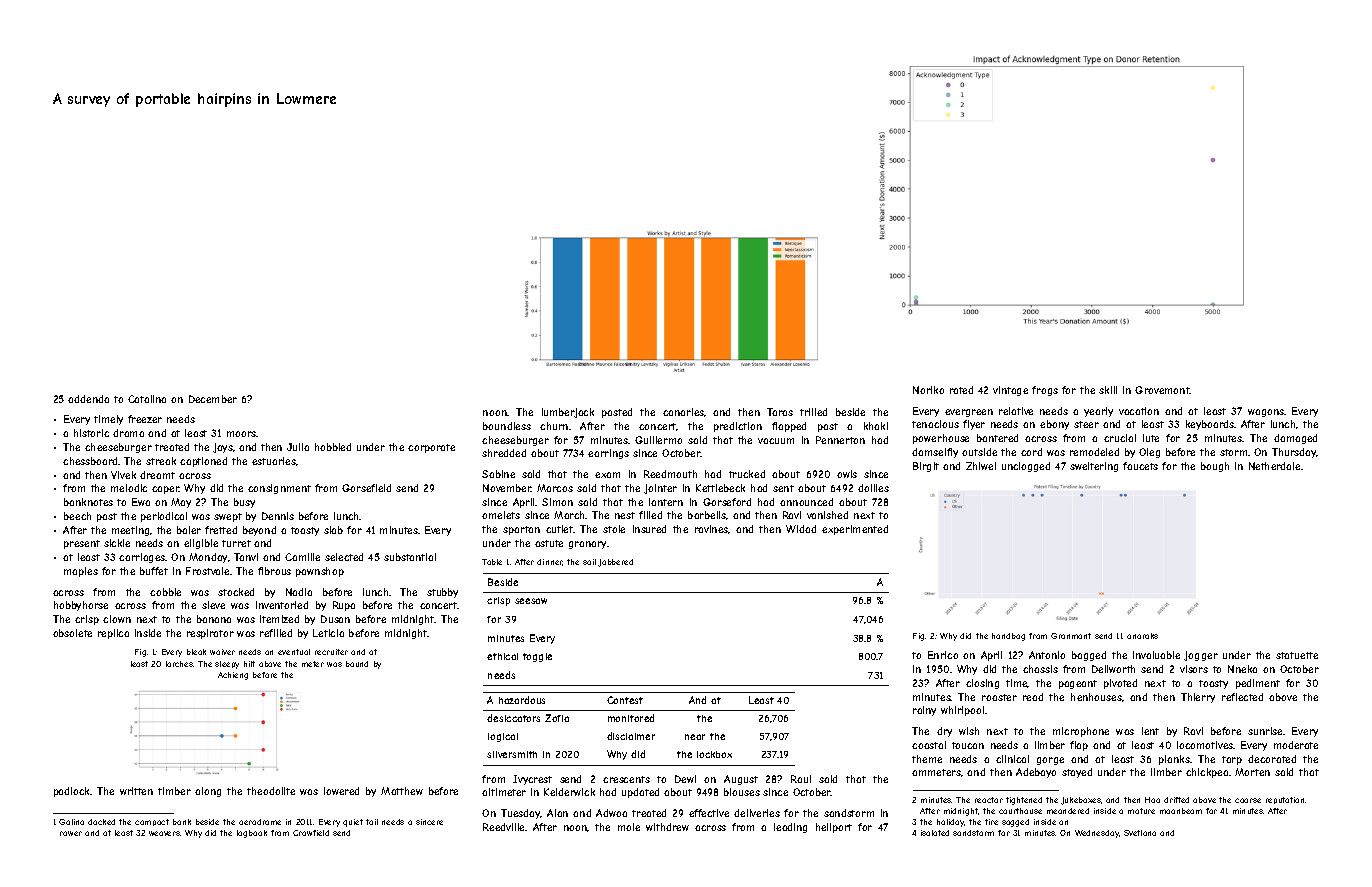  I want to click on doilies, so click(873, 488).
